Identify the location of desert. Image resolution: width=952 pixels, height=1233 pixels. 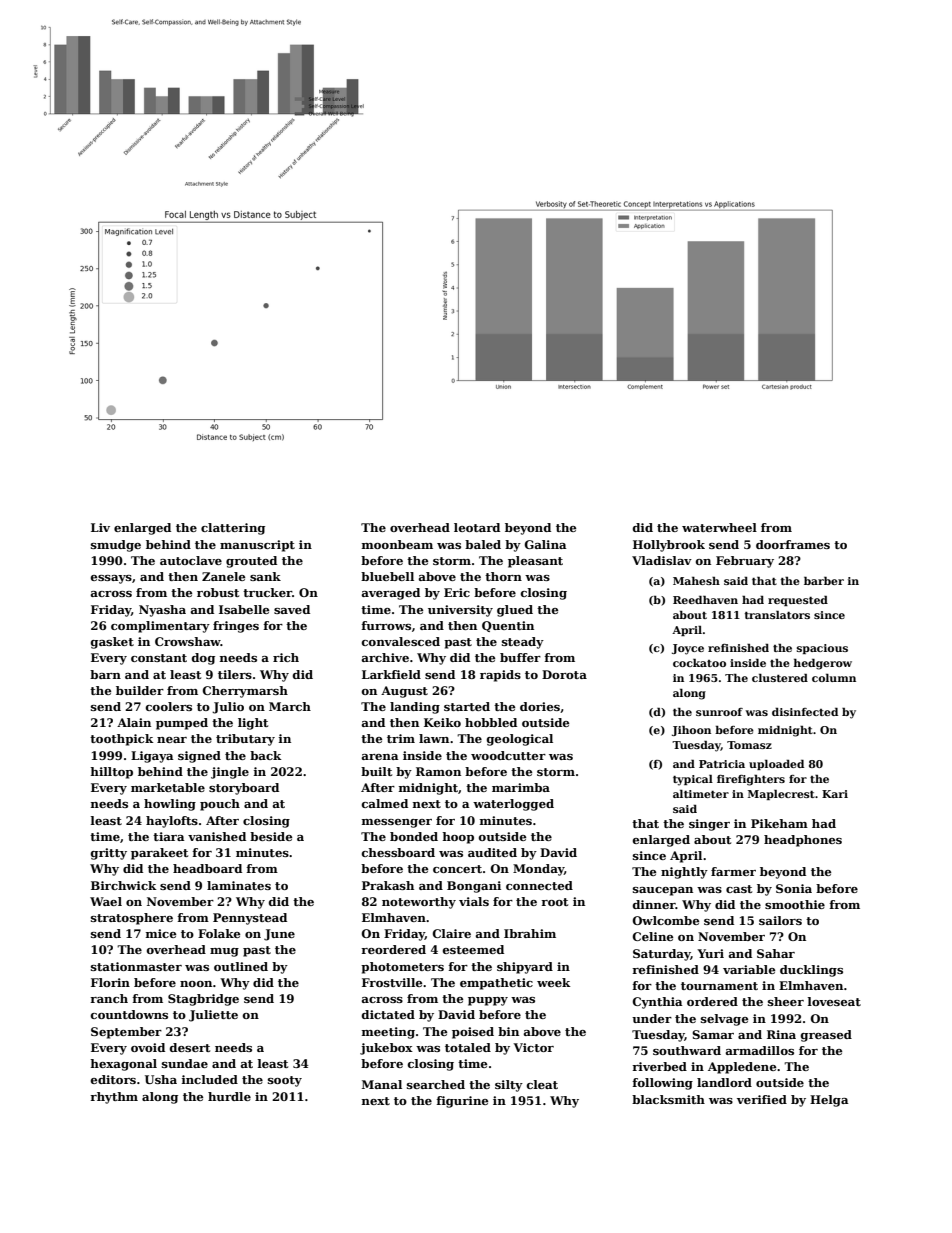
(190, 1047).
